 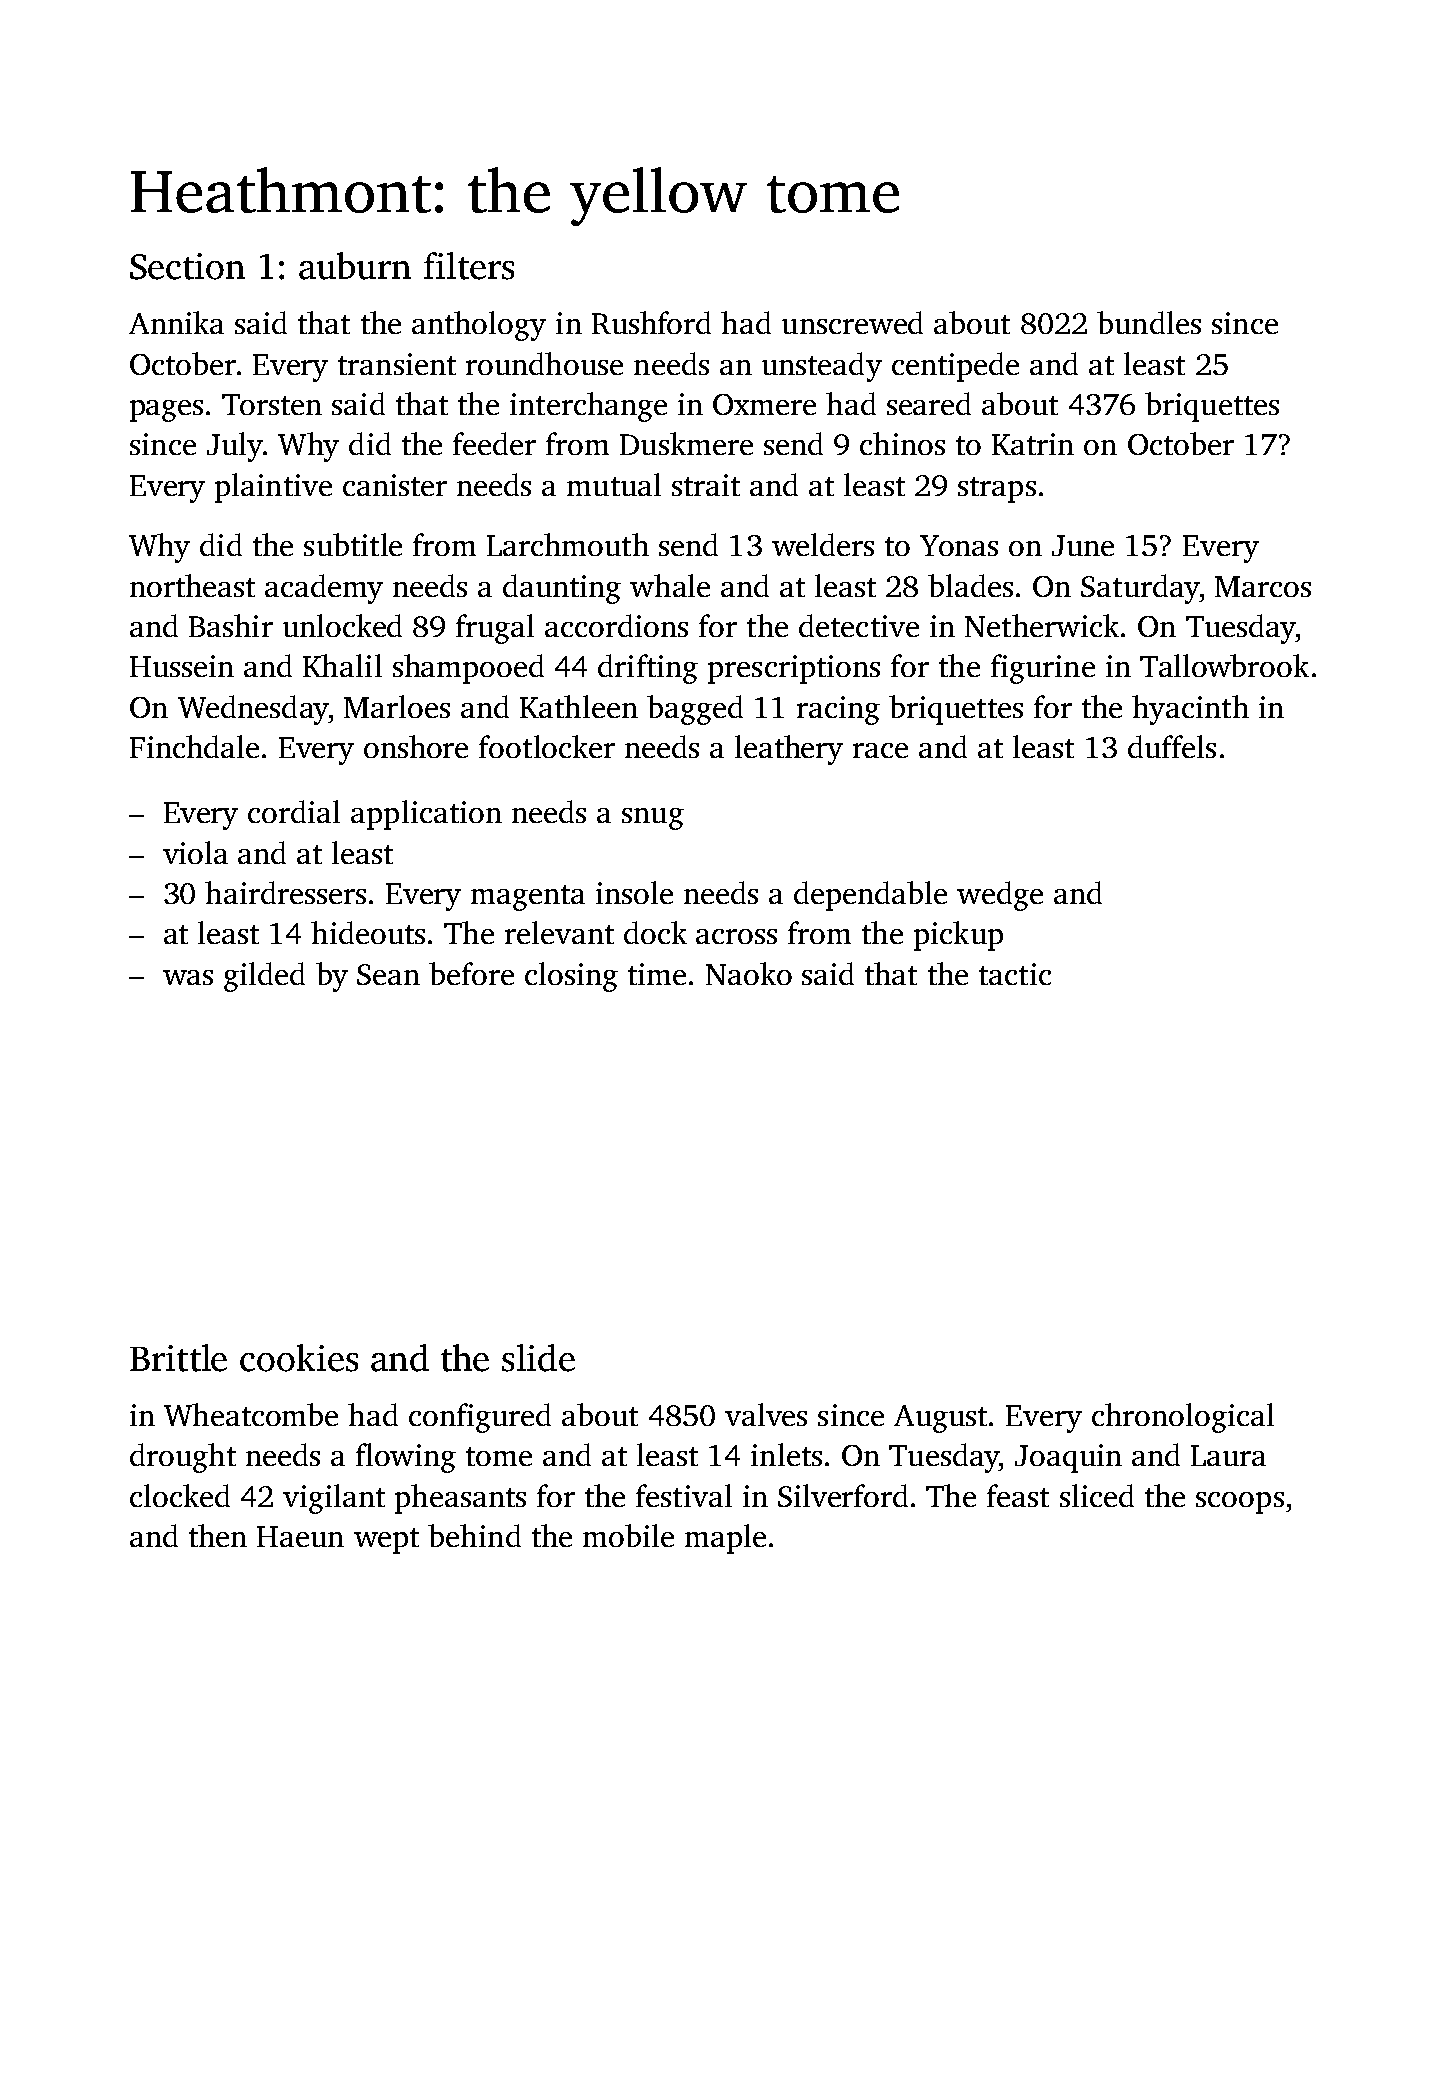 I want to click on Naoko, so click(x=749, y=973).
